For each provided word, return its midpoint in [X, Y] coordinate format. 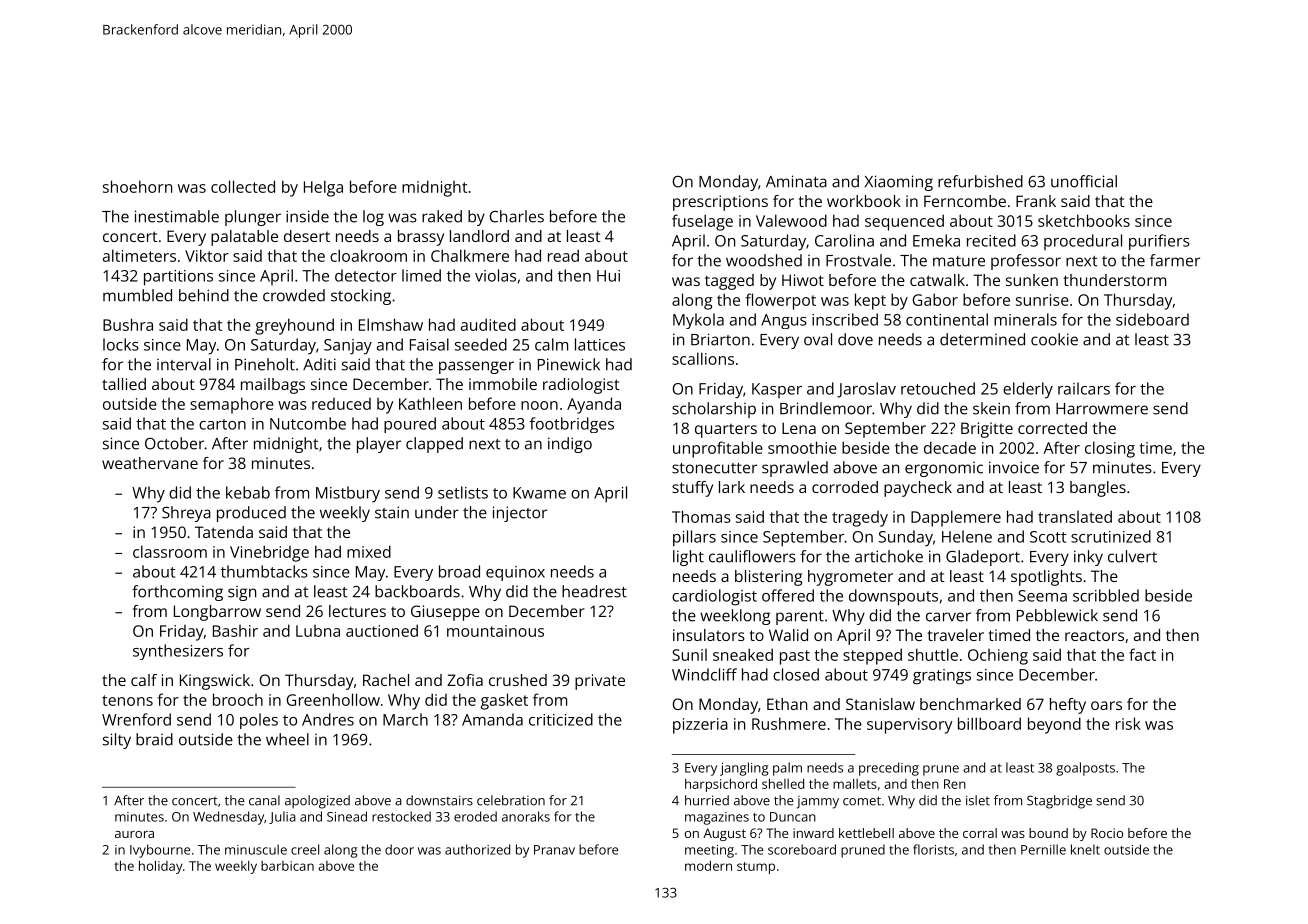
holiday [161, 867]
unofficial [1084, 181]
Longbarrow [217, 613]
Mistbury [348, 494]
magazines [717, 818]
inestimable [177, 216]
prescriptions [720, 203]
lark [732, 487]
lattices [600, 344]
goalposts [1085, 769]
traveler [955, 635]
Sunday [906, 538]
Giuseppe [445, 613]
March [405, 719]
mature [959, 261]
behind [204, 295]
